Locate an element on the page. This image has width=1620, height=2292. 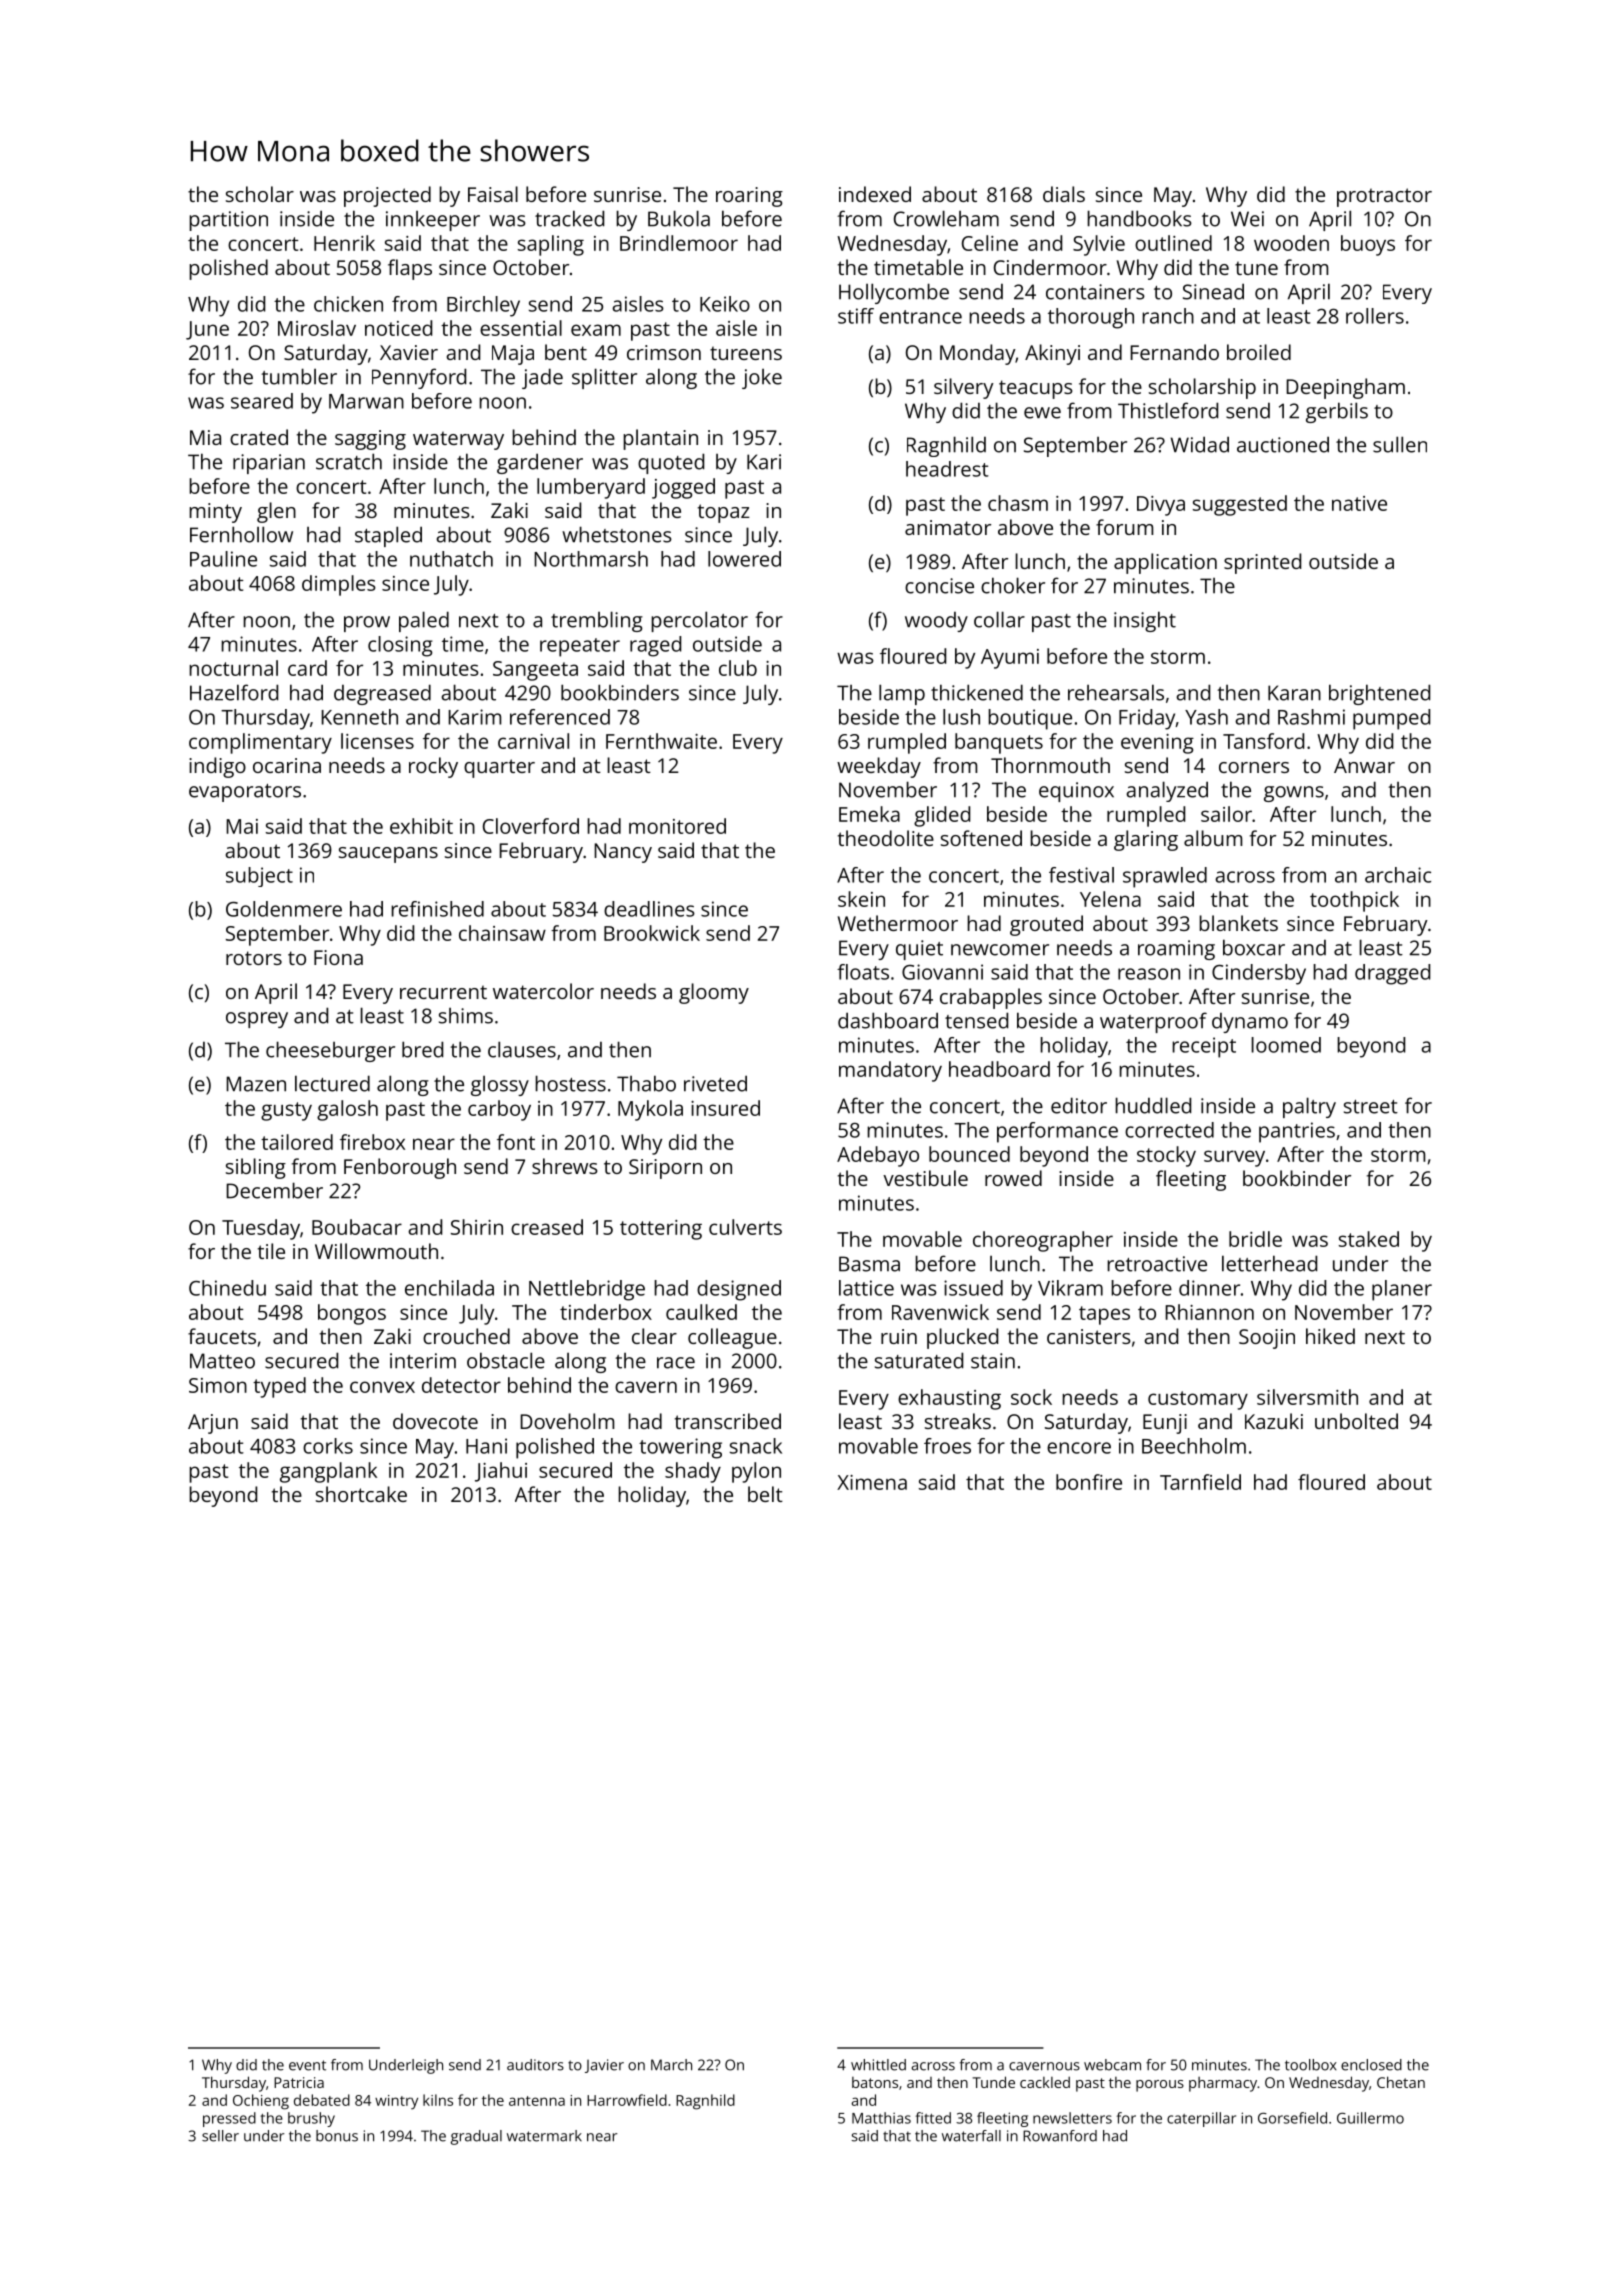
shady is located at coordinates (693, 1472).
